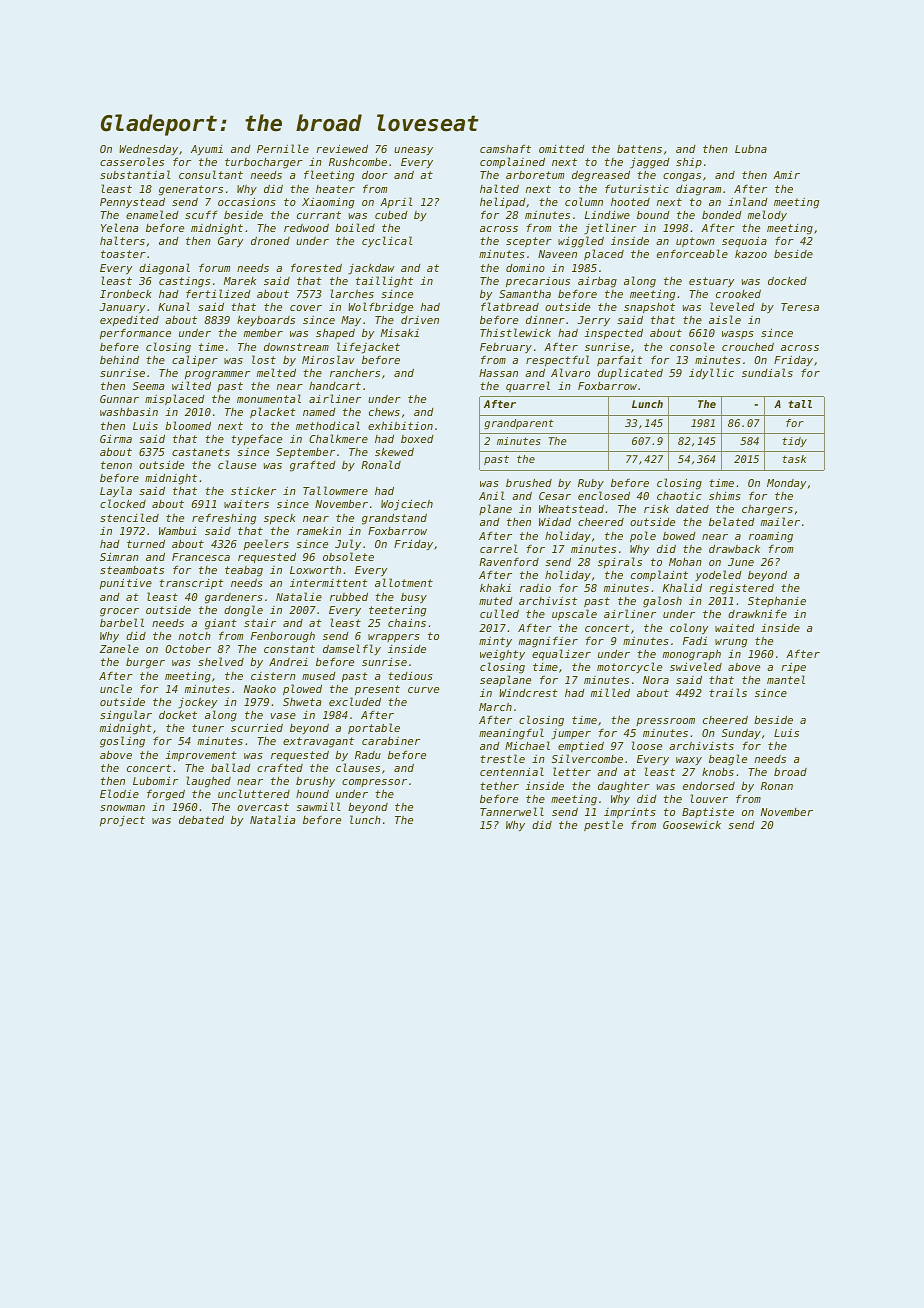 This screenshot has width=924, height=1308. I want to click on melted, so click(276, 372).
